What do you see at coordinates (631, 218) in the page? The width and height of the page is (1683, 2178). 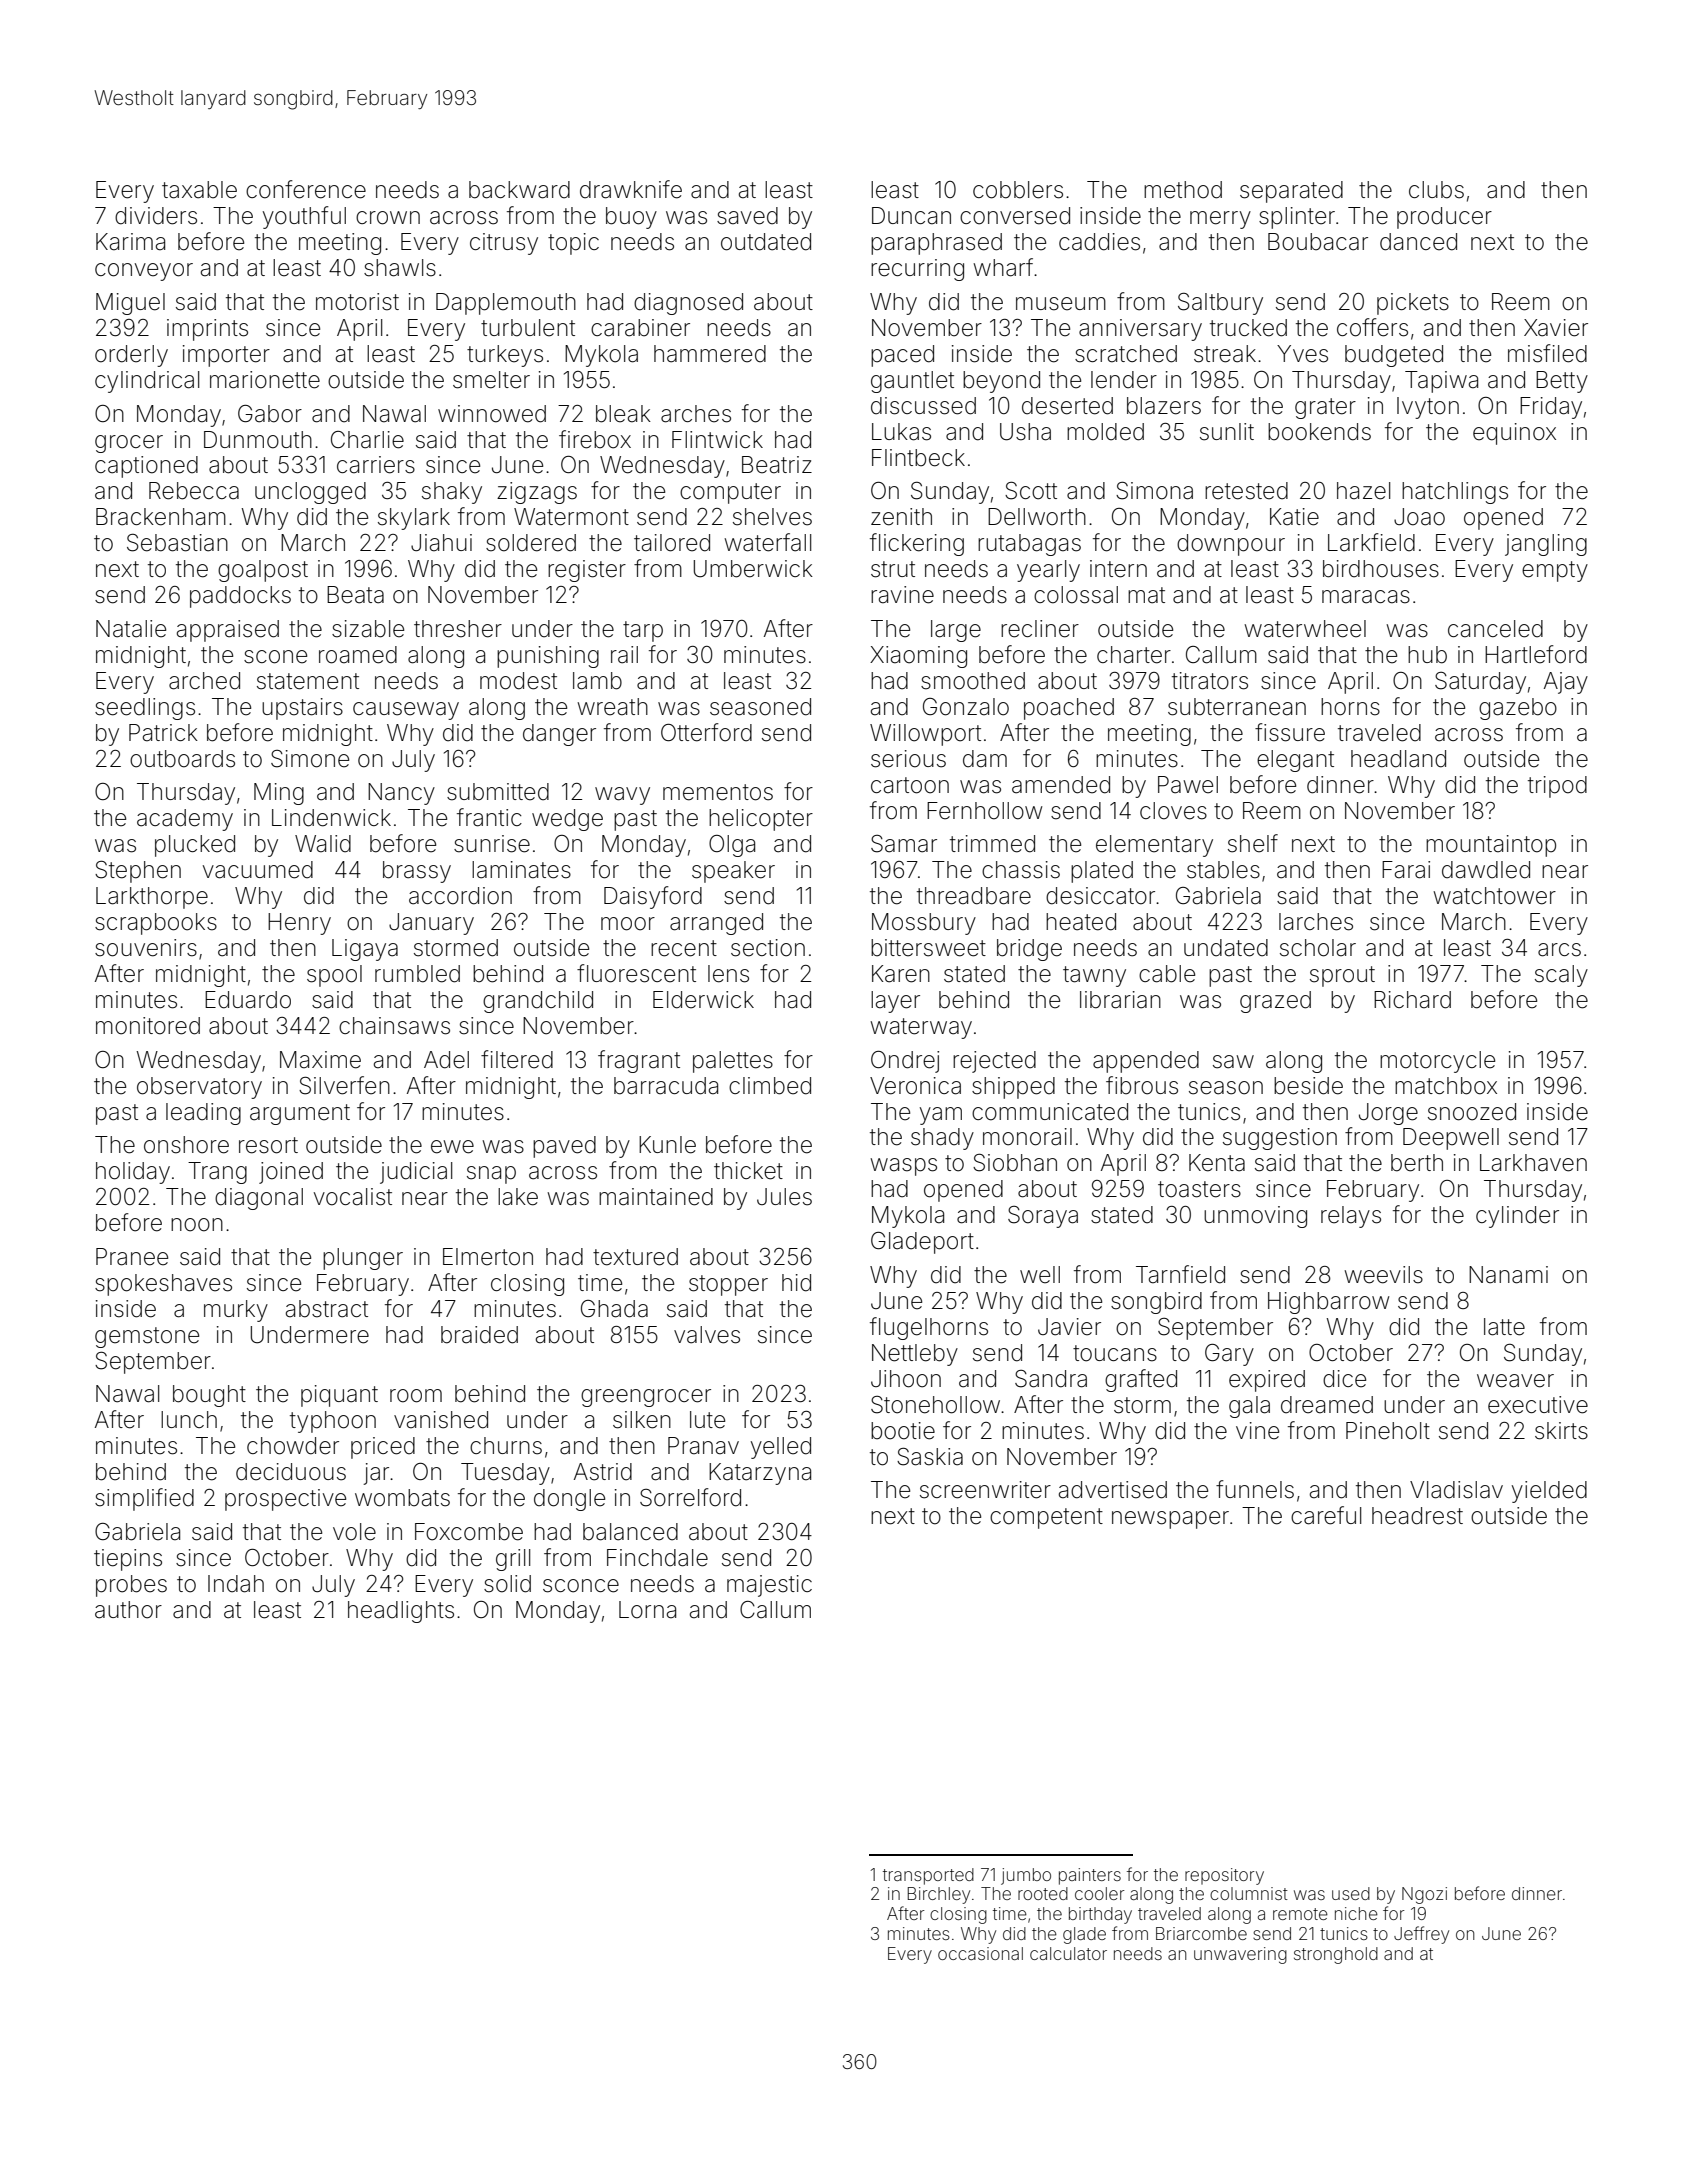 I see `buoy` at bounding box center [631, 218].
